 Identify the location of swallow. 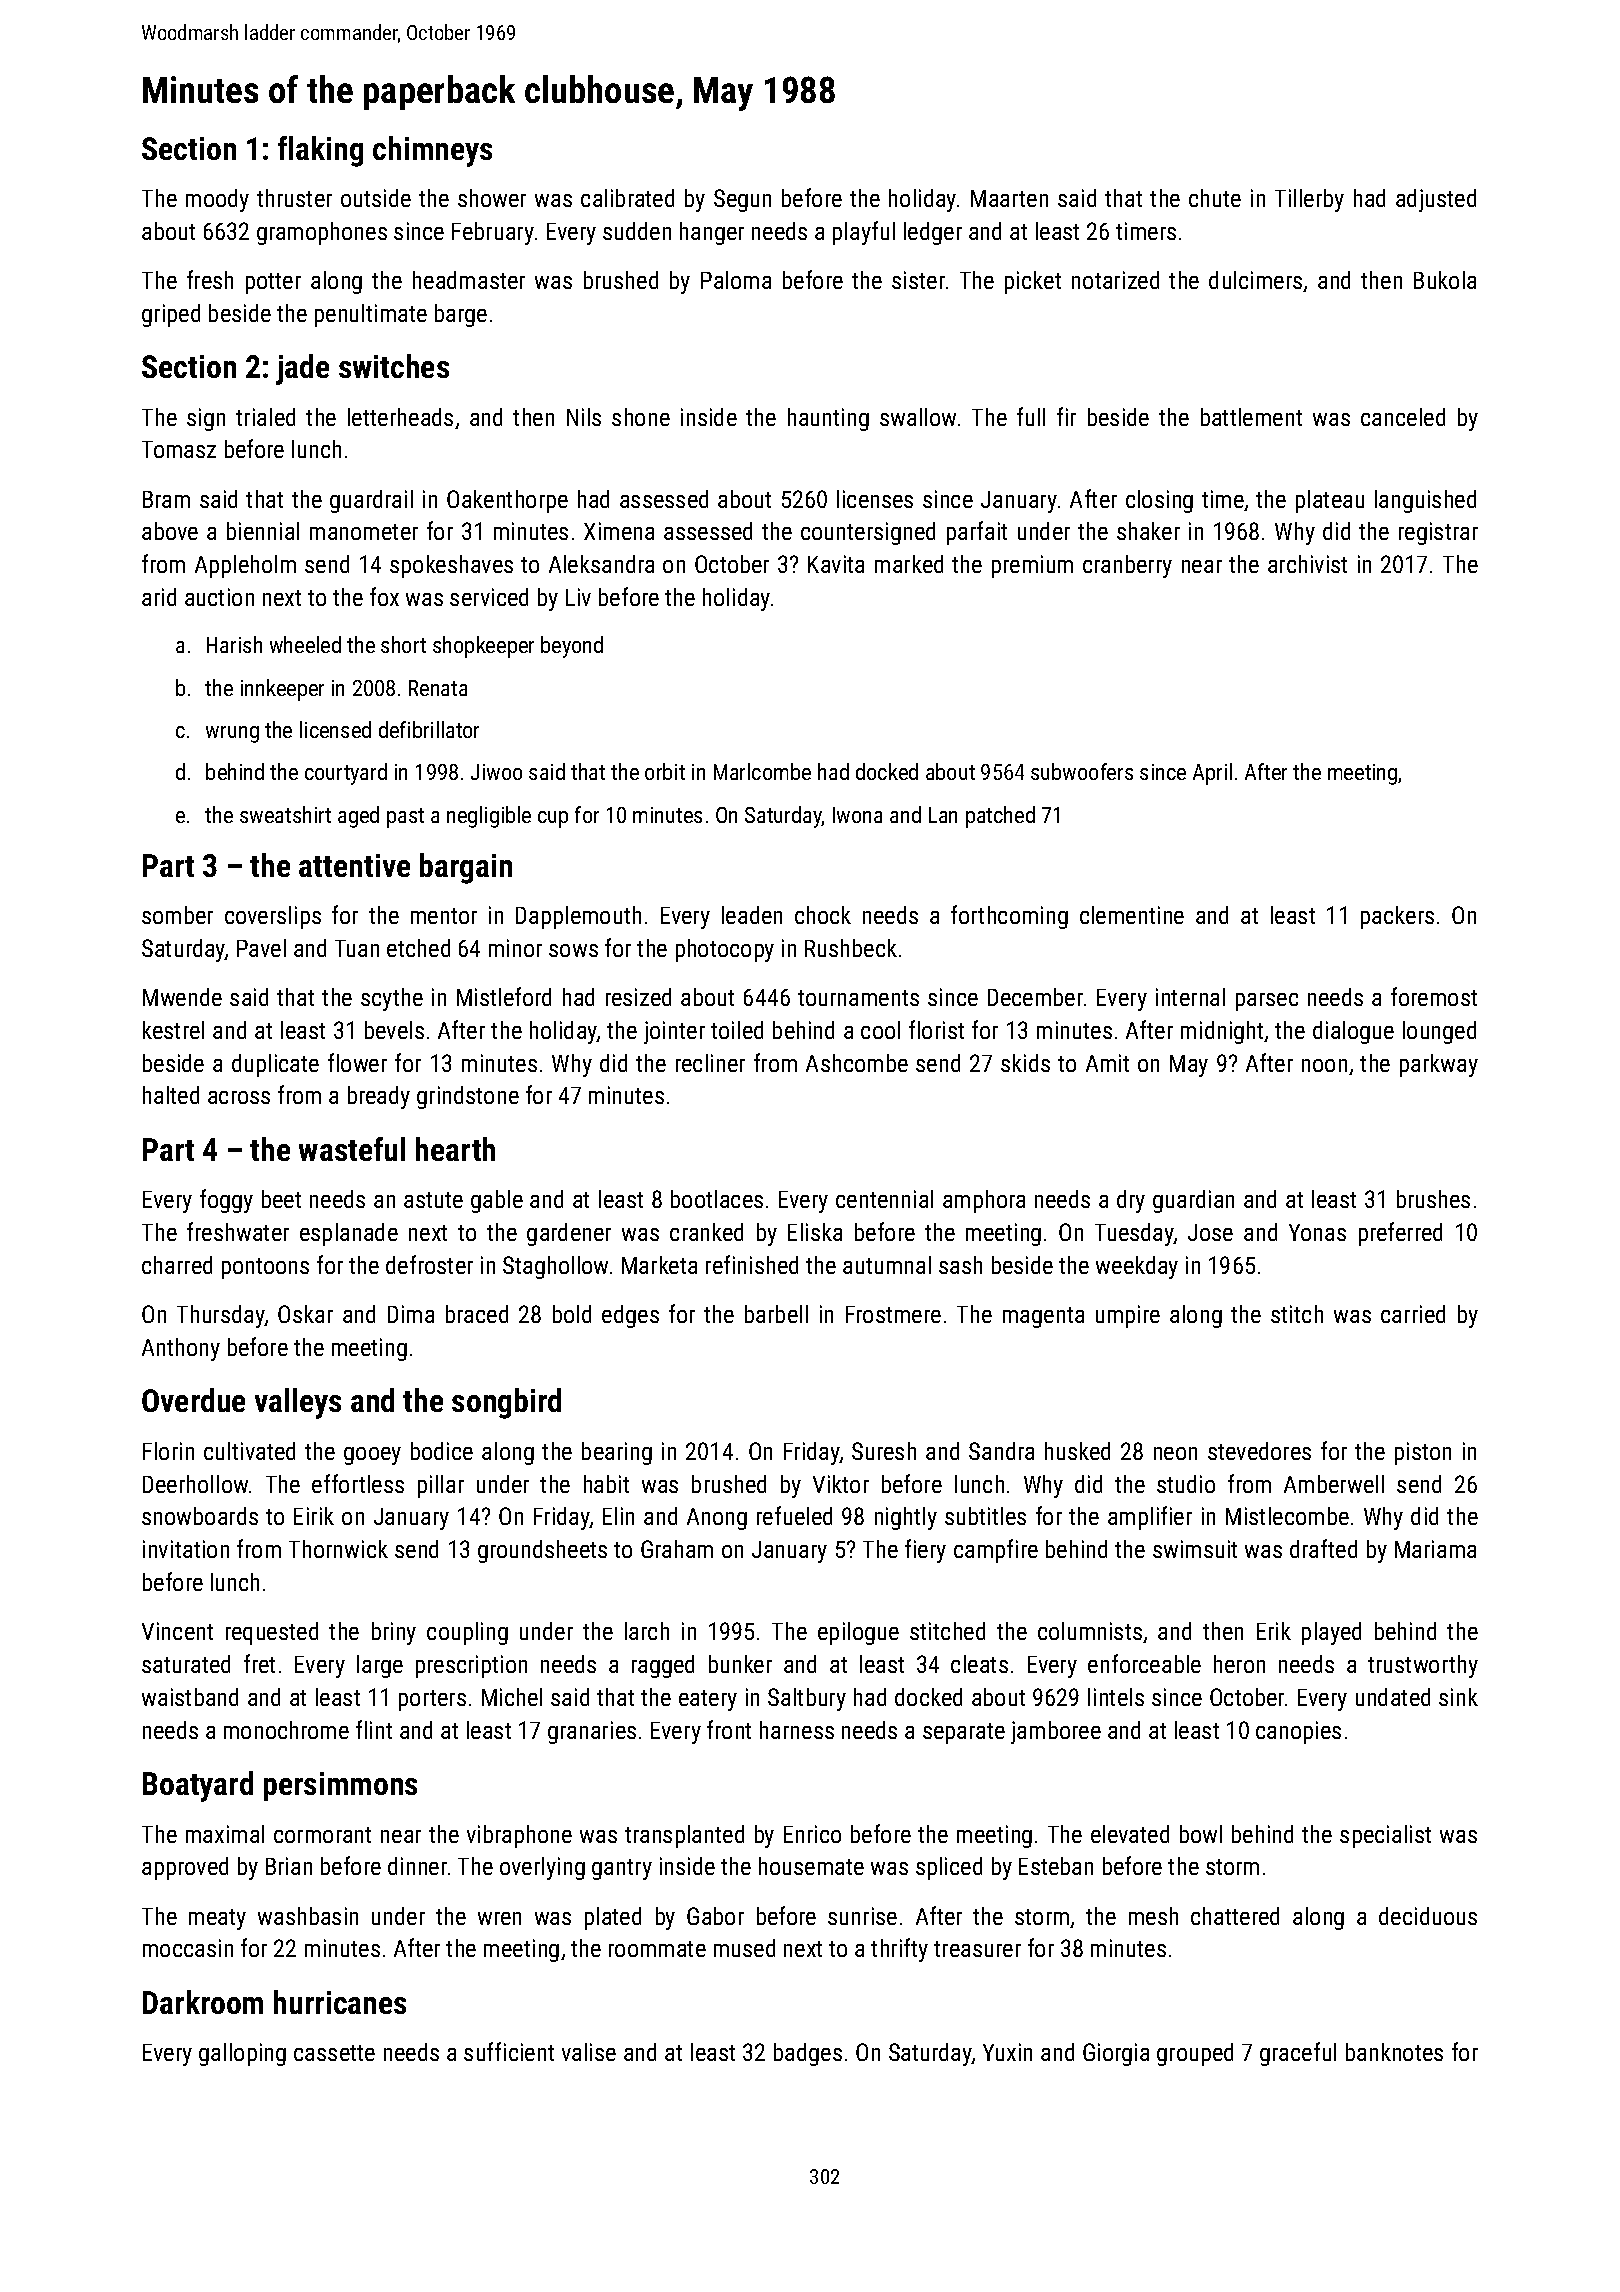
(918, 417).
